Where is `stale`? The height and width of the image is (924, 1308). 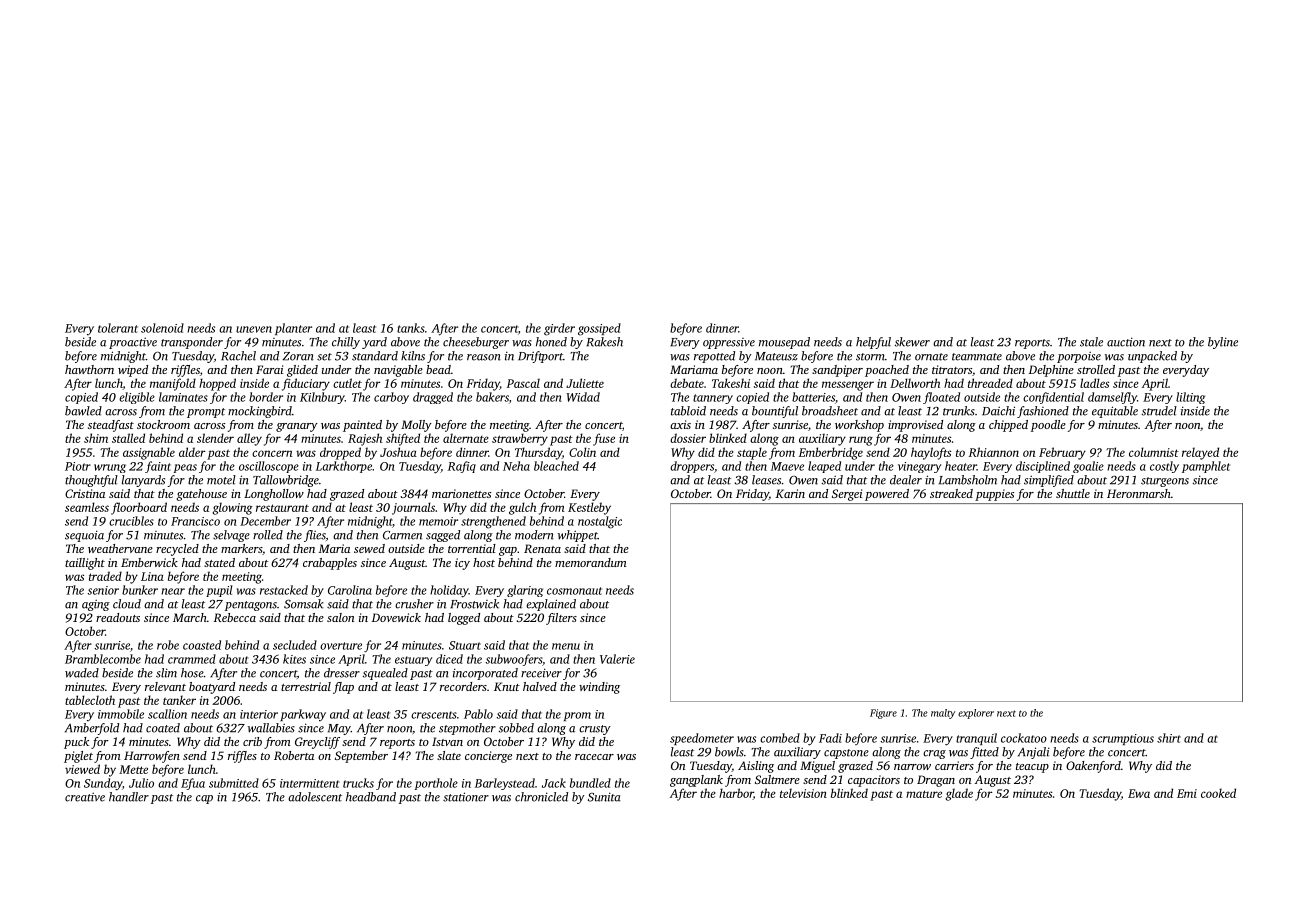
stale is located at coordinates (1091, 342).
